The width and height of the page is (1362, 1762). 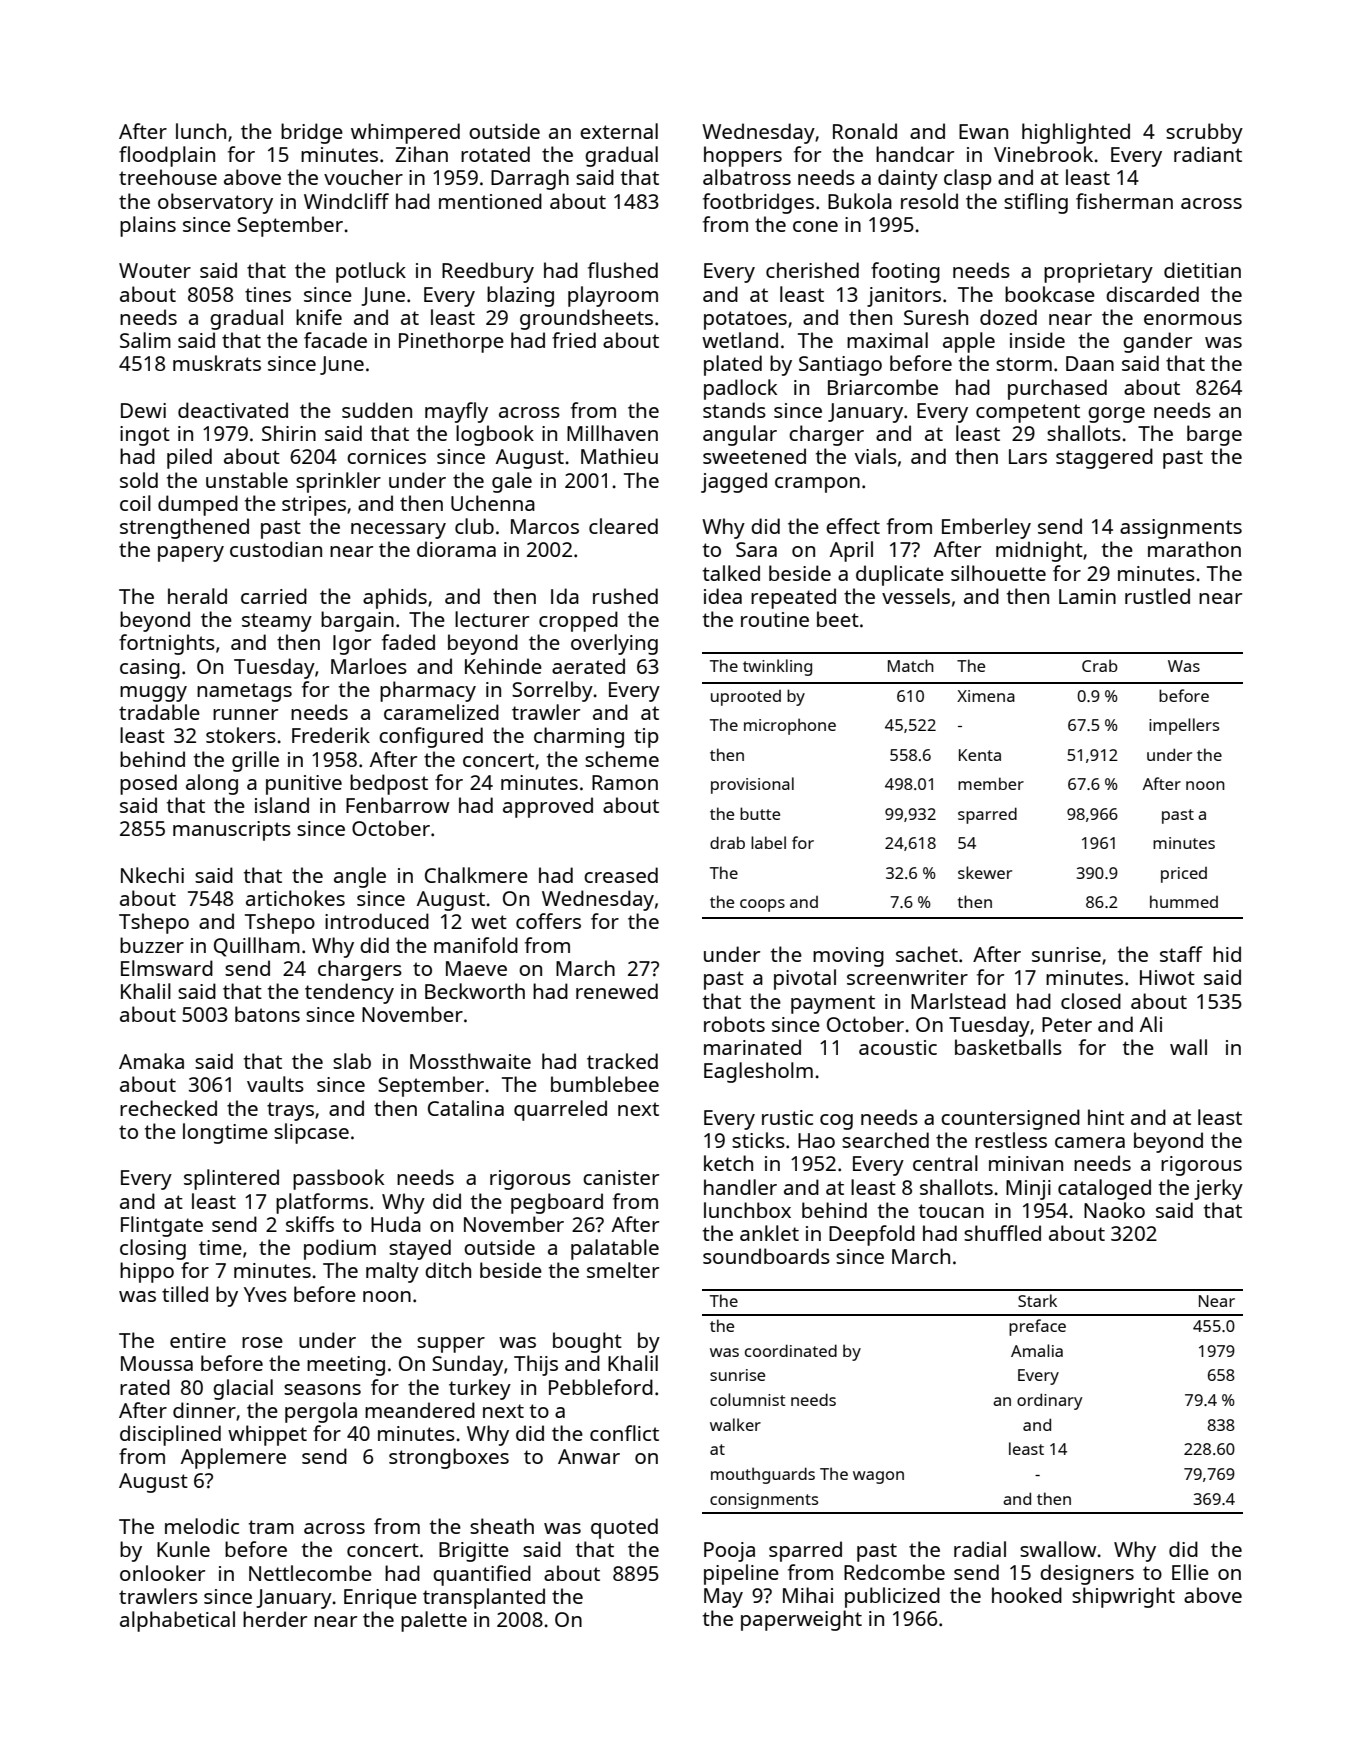 What do you see at coordinates (621, 1177) in the page?
I see `canister` at bounding box center [621, 1177].
